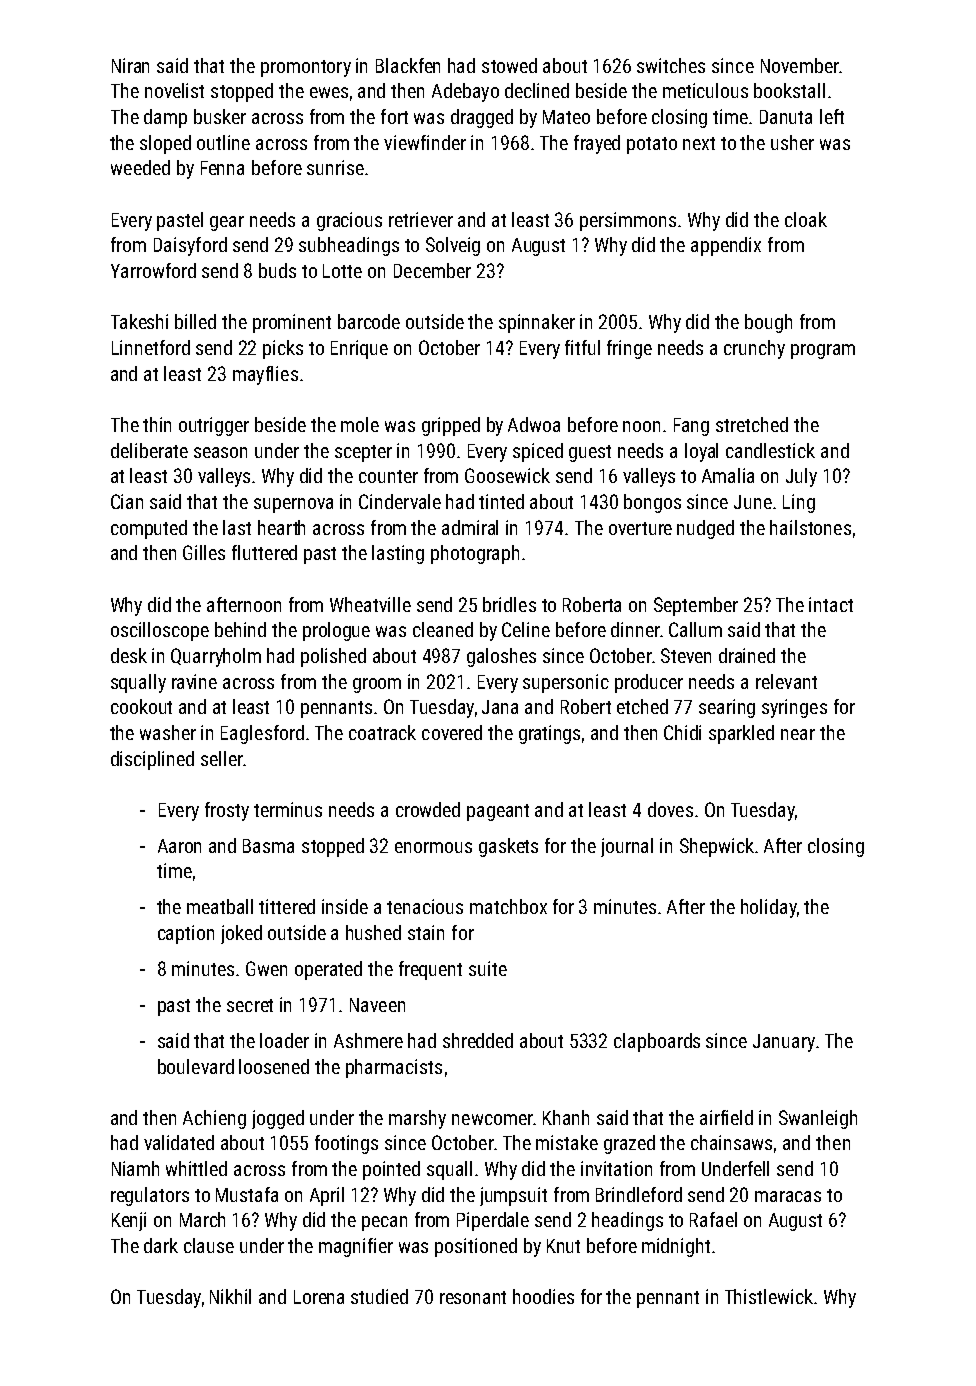 The image size is (976, 1386). I want to click on sloped, so click(165, 144).
